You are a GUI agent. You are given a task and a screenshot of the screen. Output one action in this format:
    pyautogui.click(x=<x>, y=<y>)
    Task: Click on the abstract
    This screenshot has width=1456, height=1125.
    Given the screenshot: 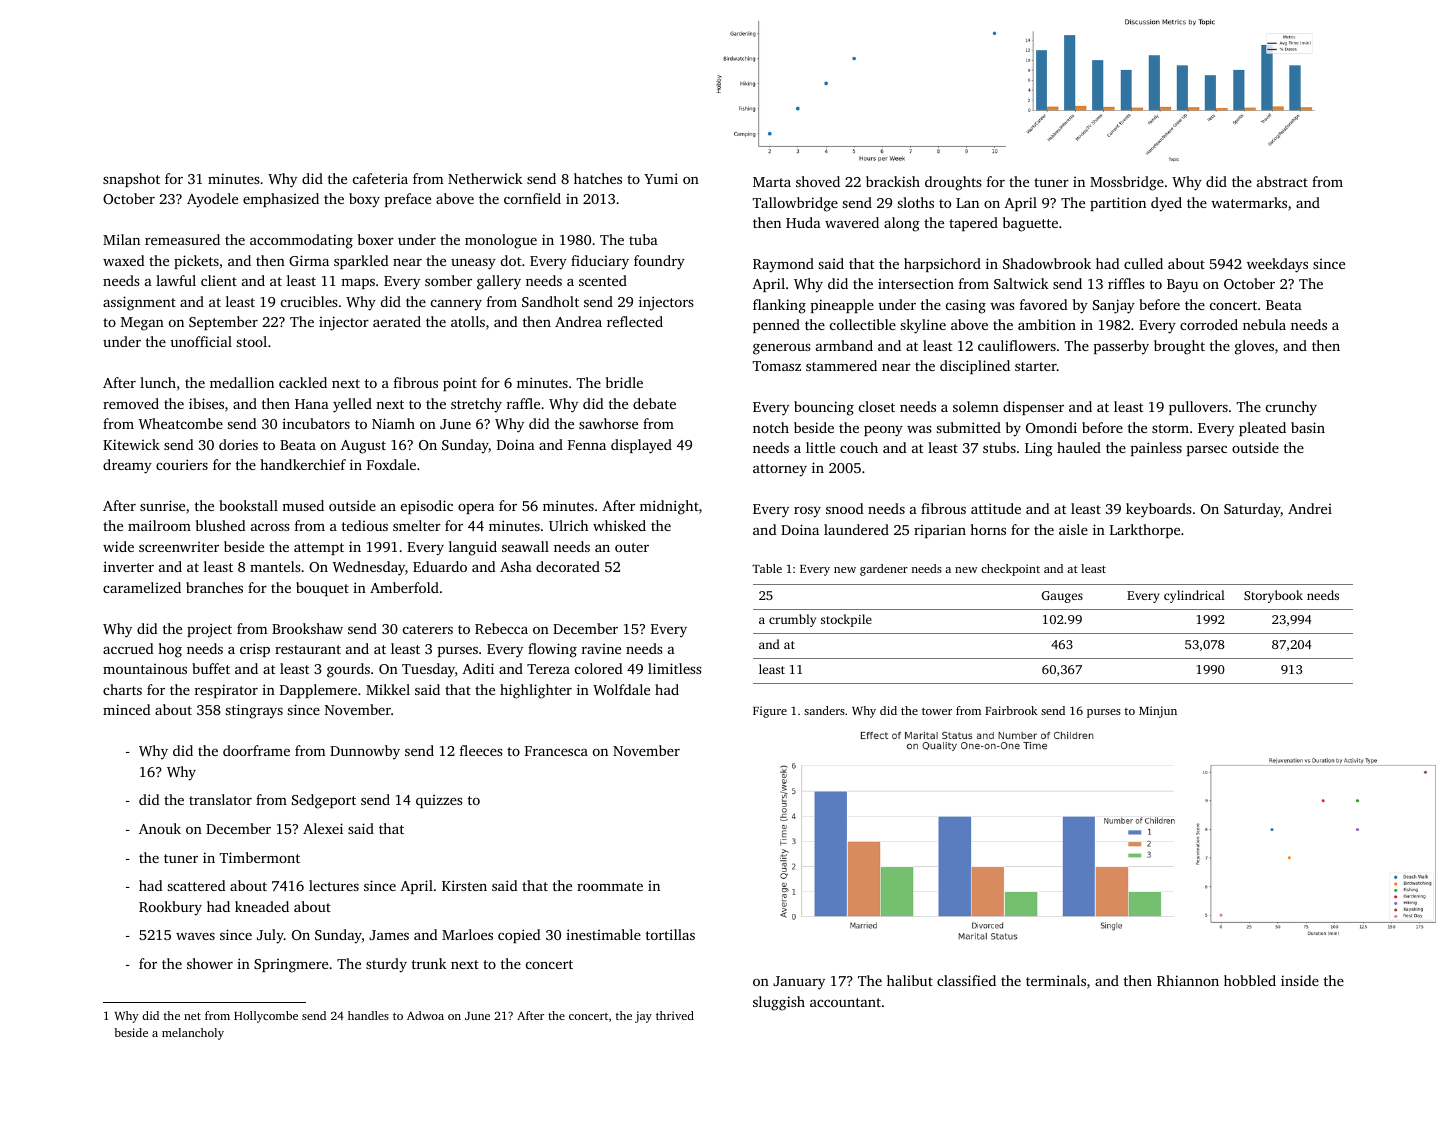 What is the action you would take?
    pyautogui.click(x=1282, y=181)
